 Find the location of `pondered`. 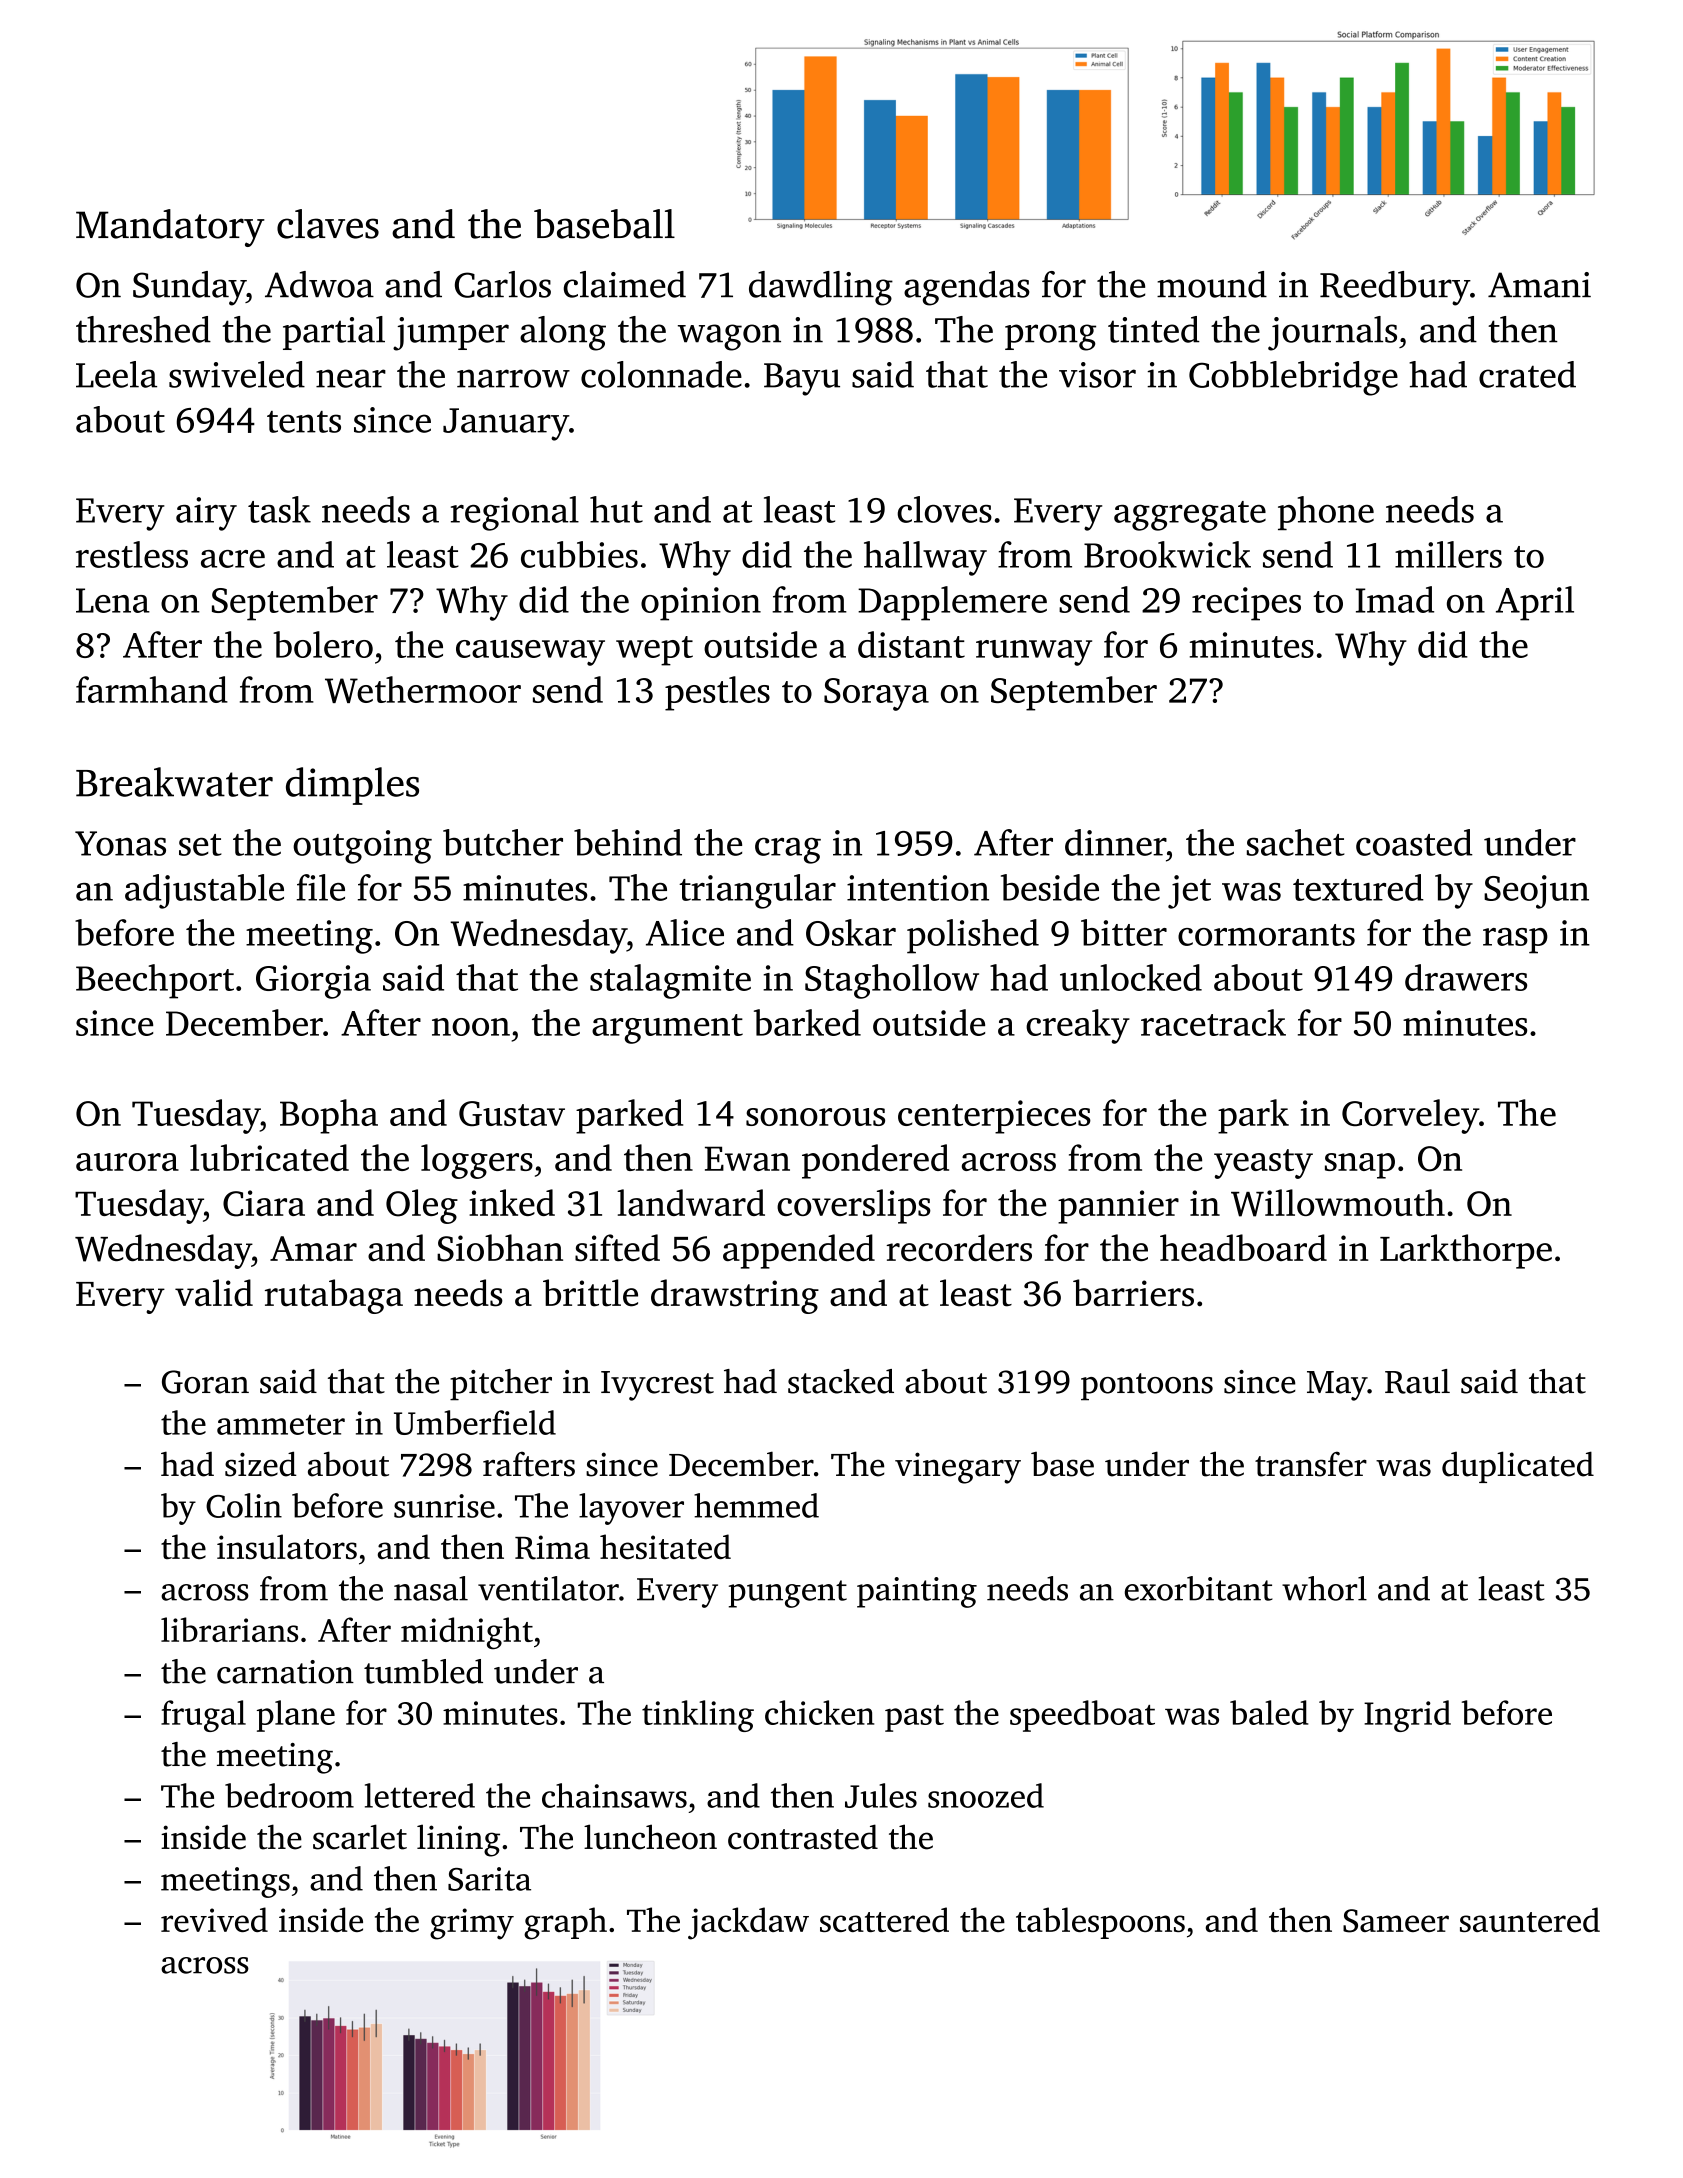

pondered is located at coordinates (875, 1161).
